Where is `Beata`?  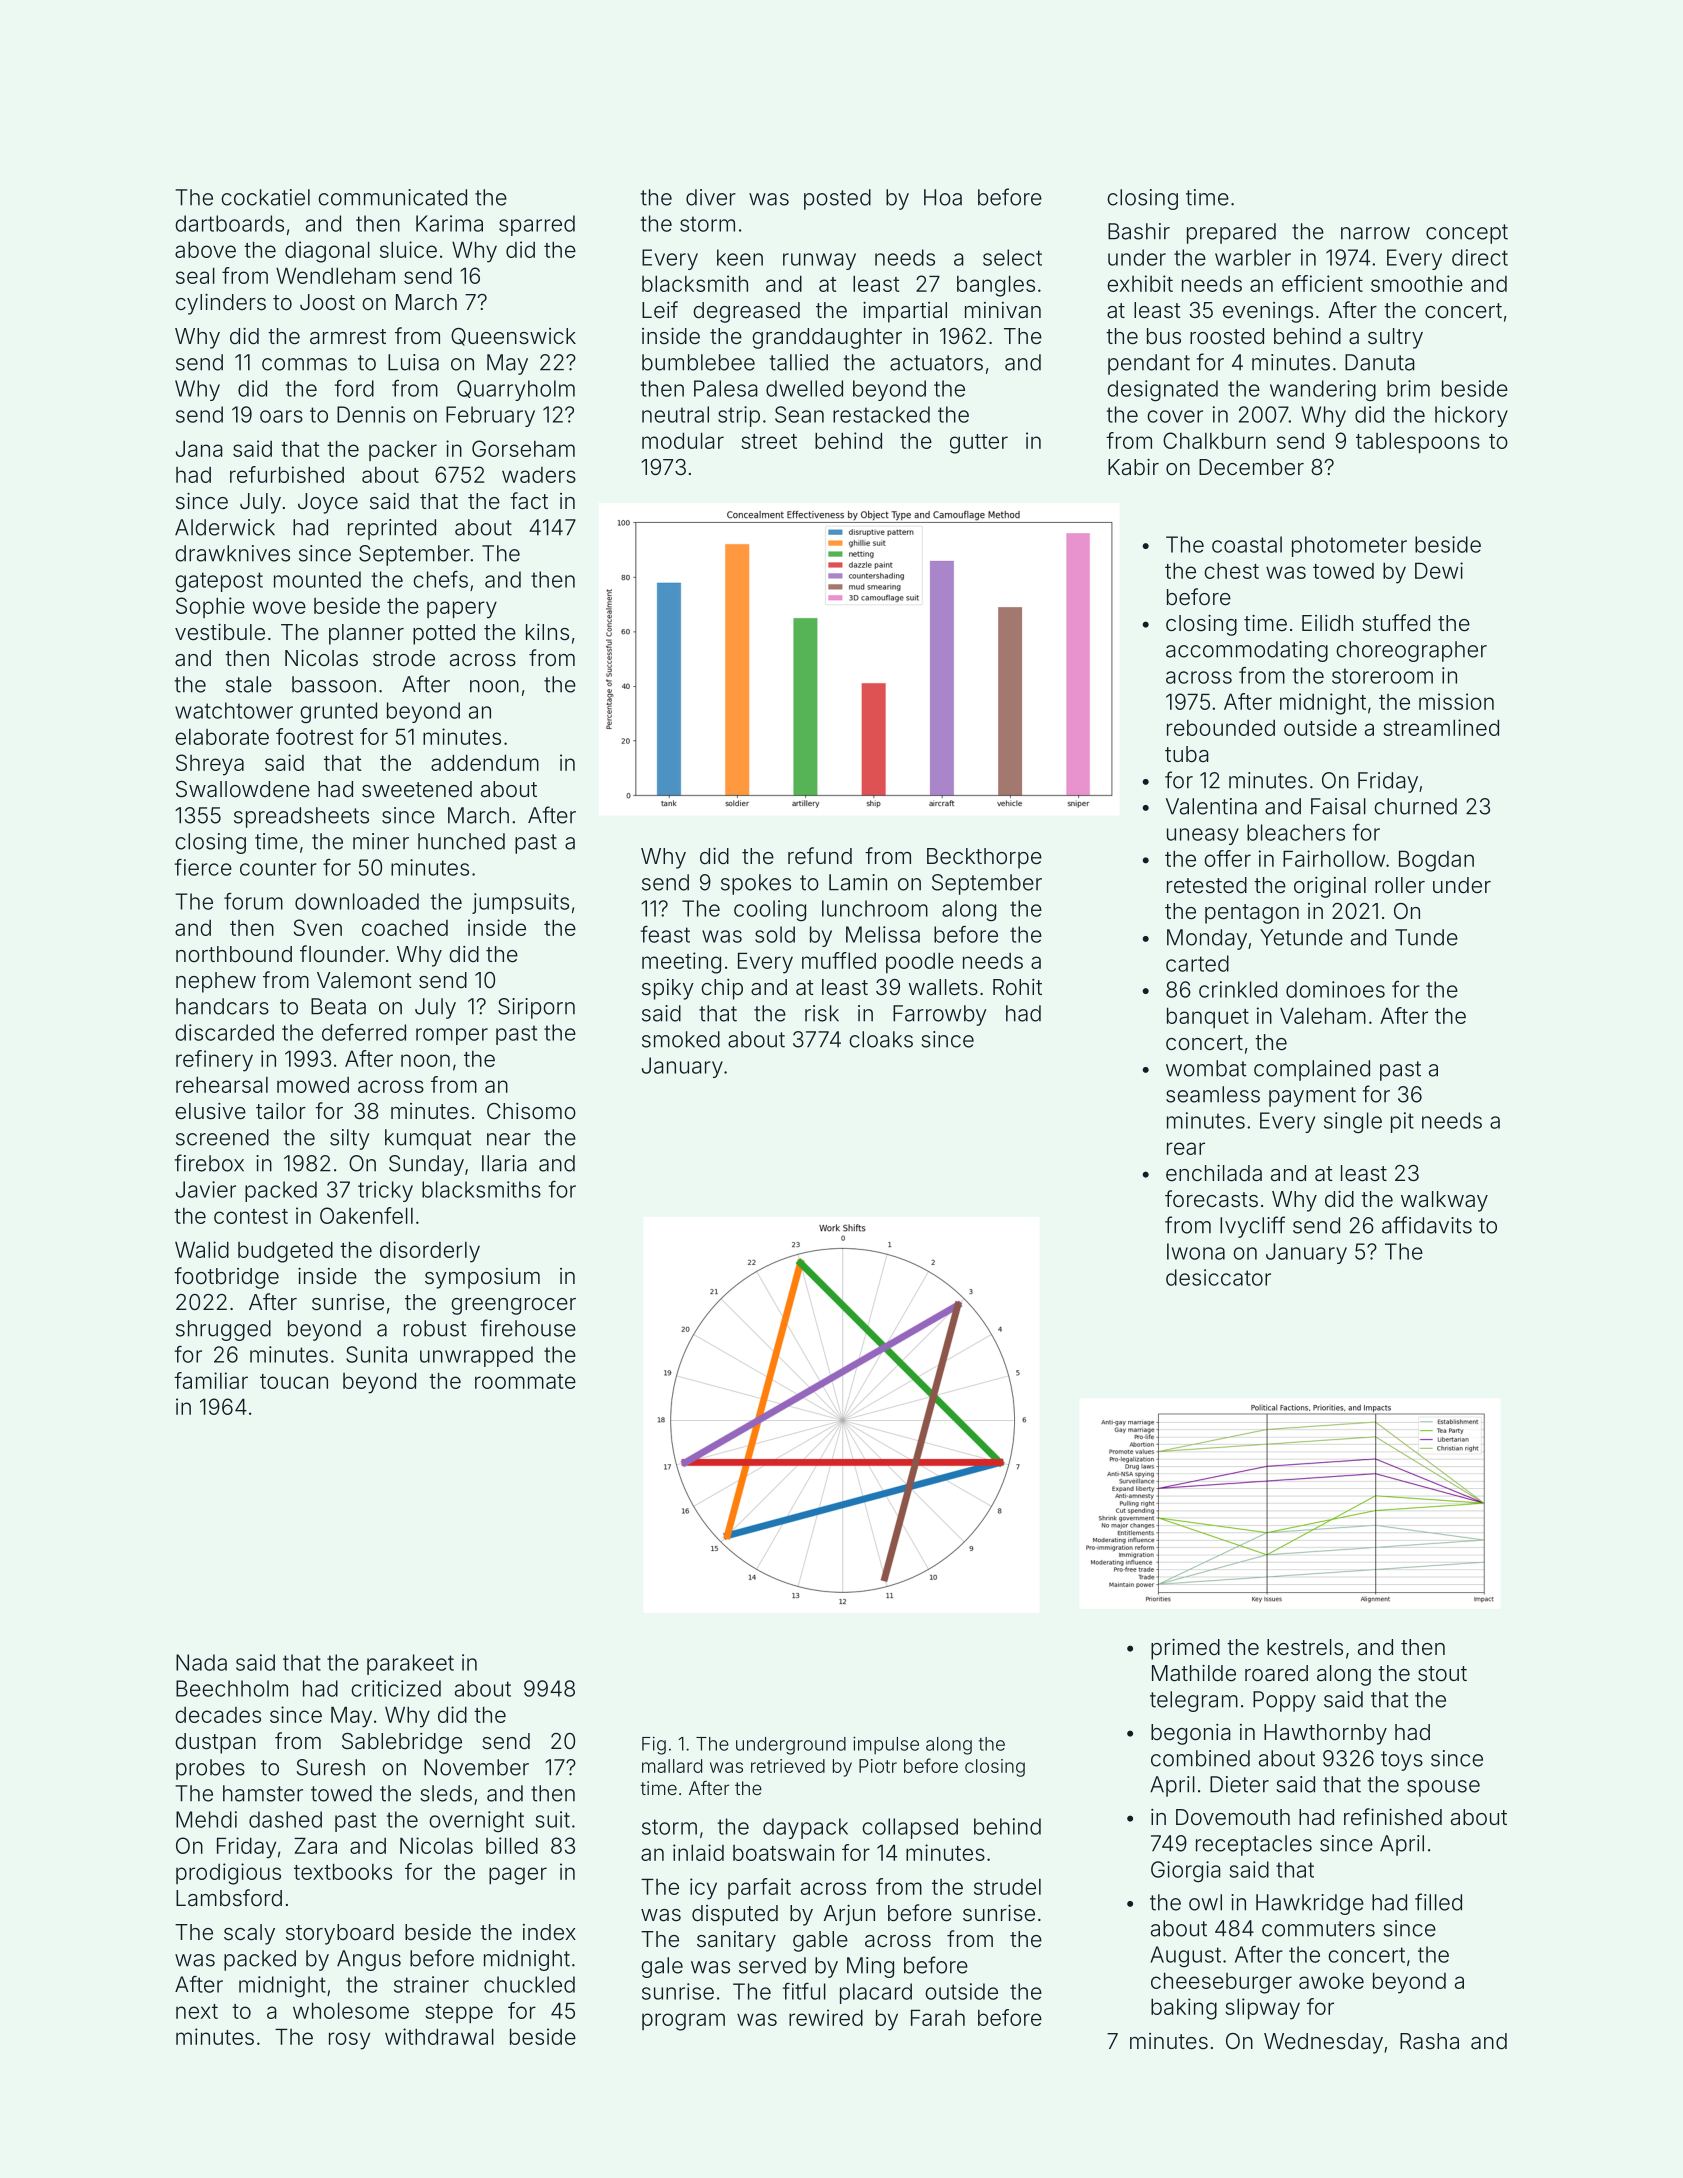
Beata is located at coordinates (338, 1006).
